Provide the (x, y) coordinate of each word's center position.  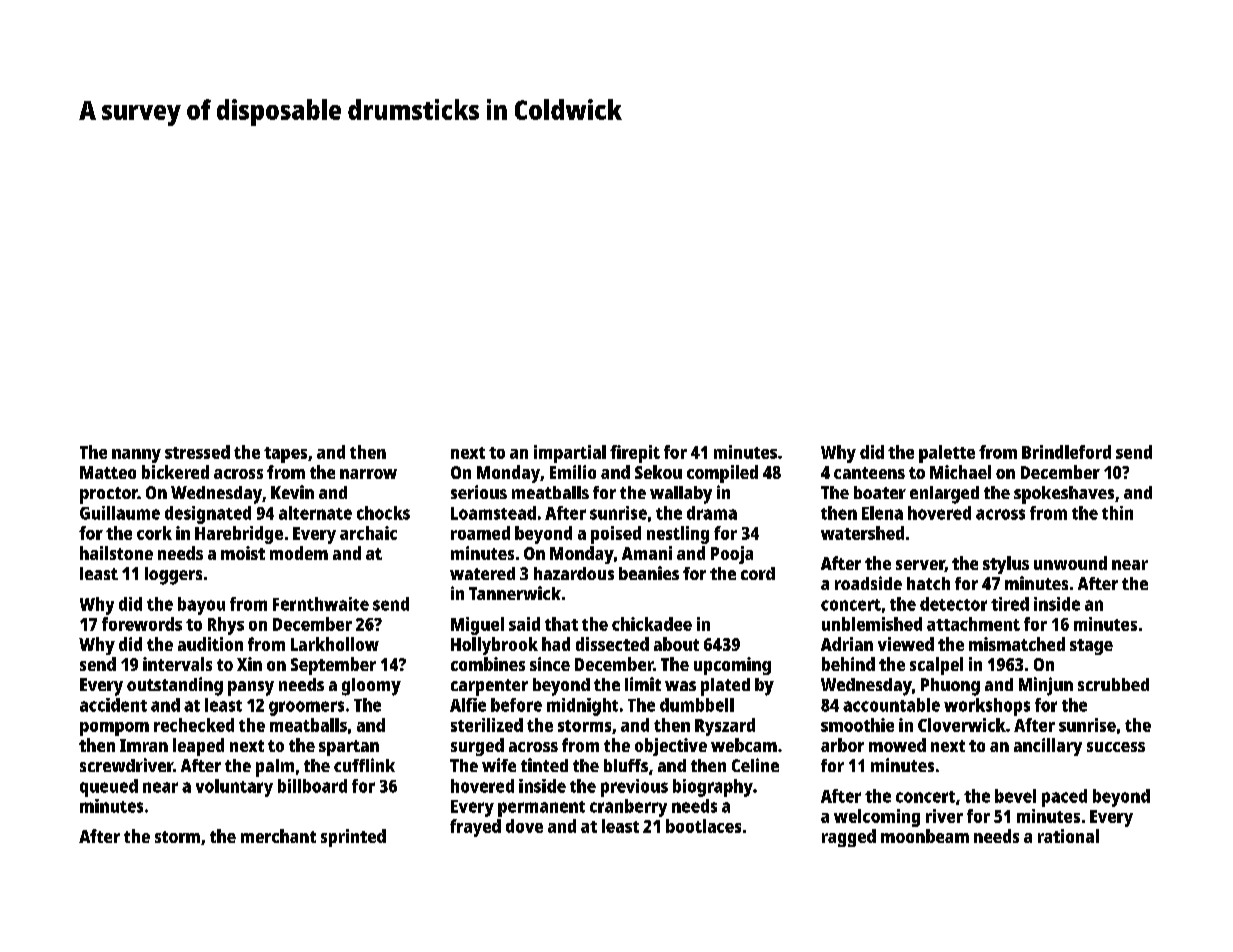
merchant (278, 836)
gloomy (371, 687)
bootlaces (703, 826)
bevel (1015, 796)
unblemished (872, 624)
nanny (136, 456)
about (676, 644)
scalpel (936, 666)
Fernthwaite (321, 604)
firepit (635, 454)
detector (953, 604)
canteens (869, 473)
